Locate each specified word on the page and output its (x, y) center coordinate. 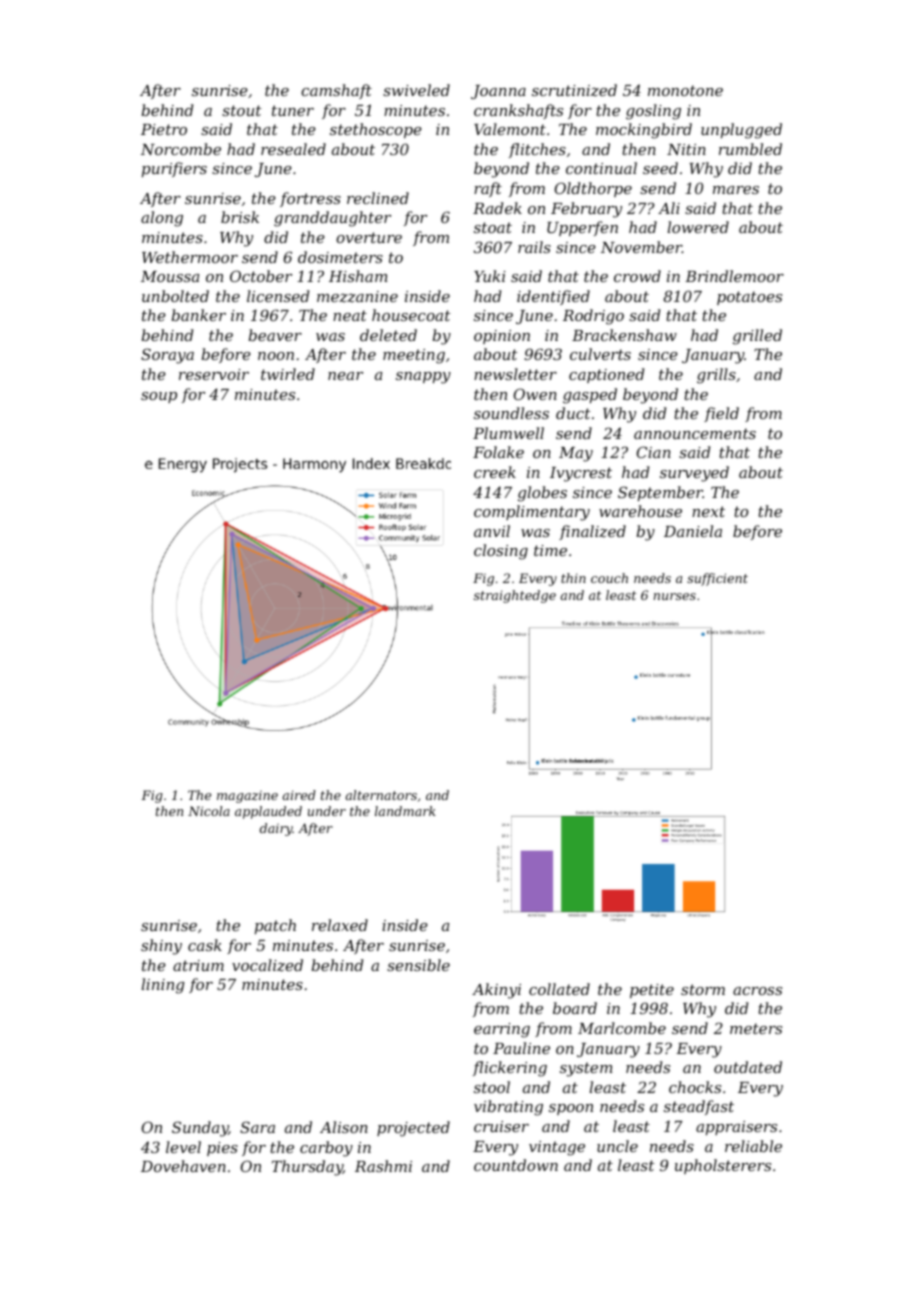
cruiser (501, 1126)
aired (299, 795)
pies (222, 1149)
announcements (695, 433)
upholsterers (723, 1166)
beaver (275, 335)
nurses (675, 596)
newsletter (515, 374)
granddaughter (332, 219)
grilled (757, 337)
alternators (381, 795)
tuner (293, 110)
